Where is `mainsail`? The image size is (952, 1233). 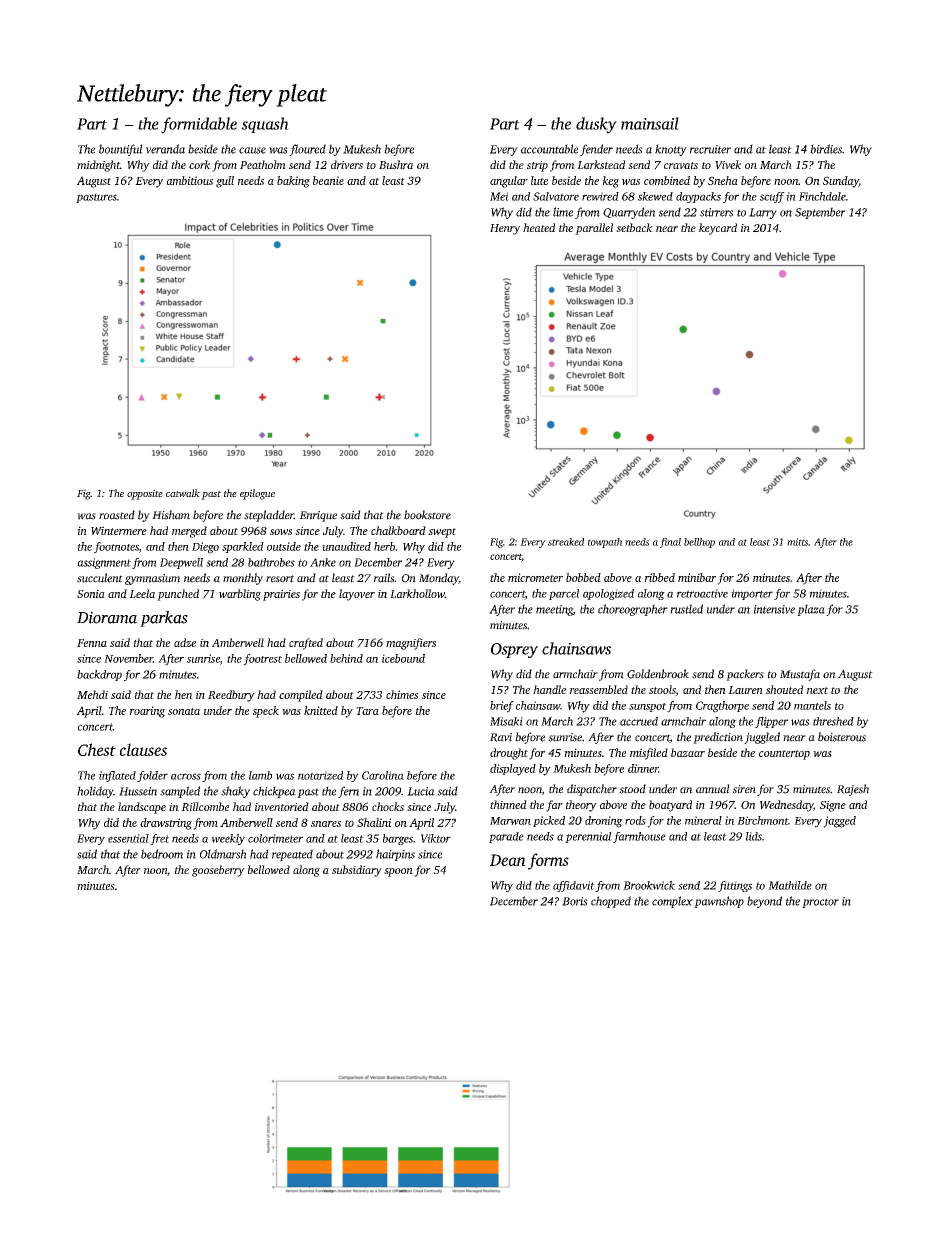 mainsail is located at coordinates (650, 123).
